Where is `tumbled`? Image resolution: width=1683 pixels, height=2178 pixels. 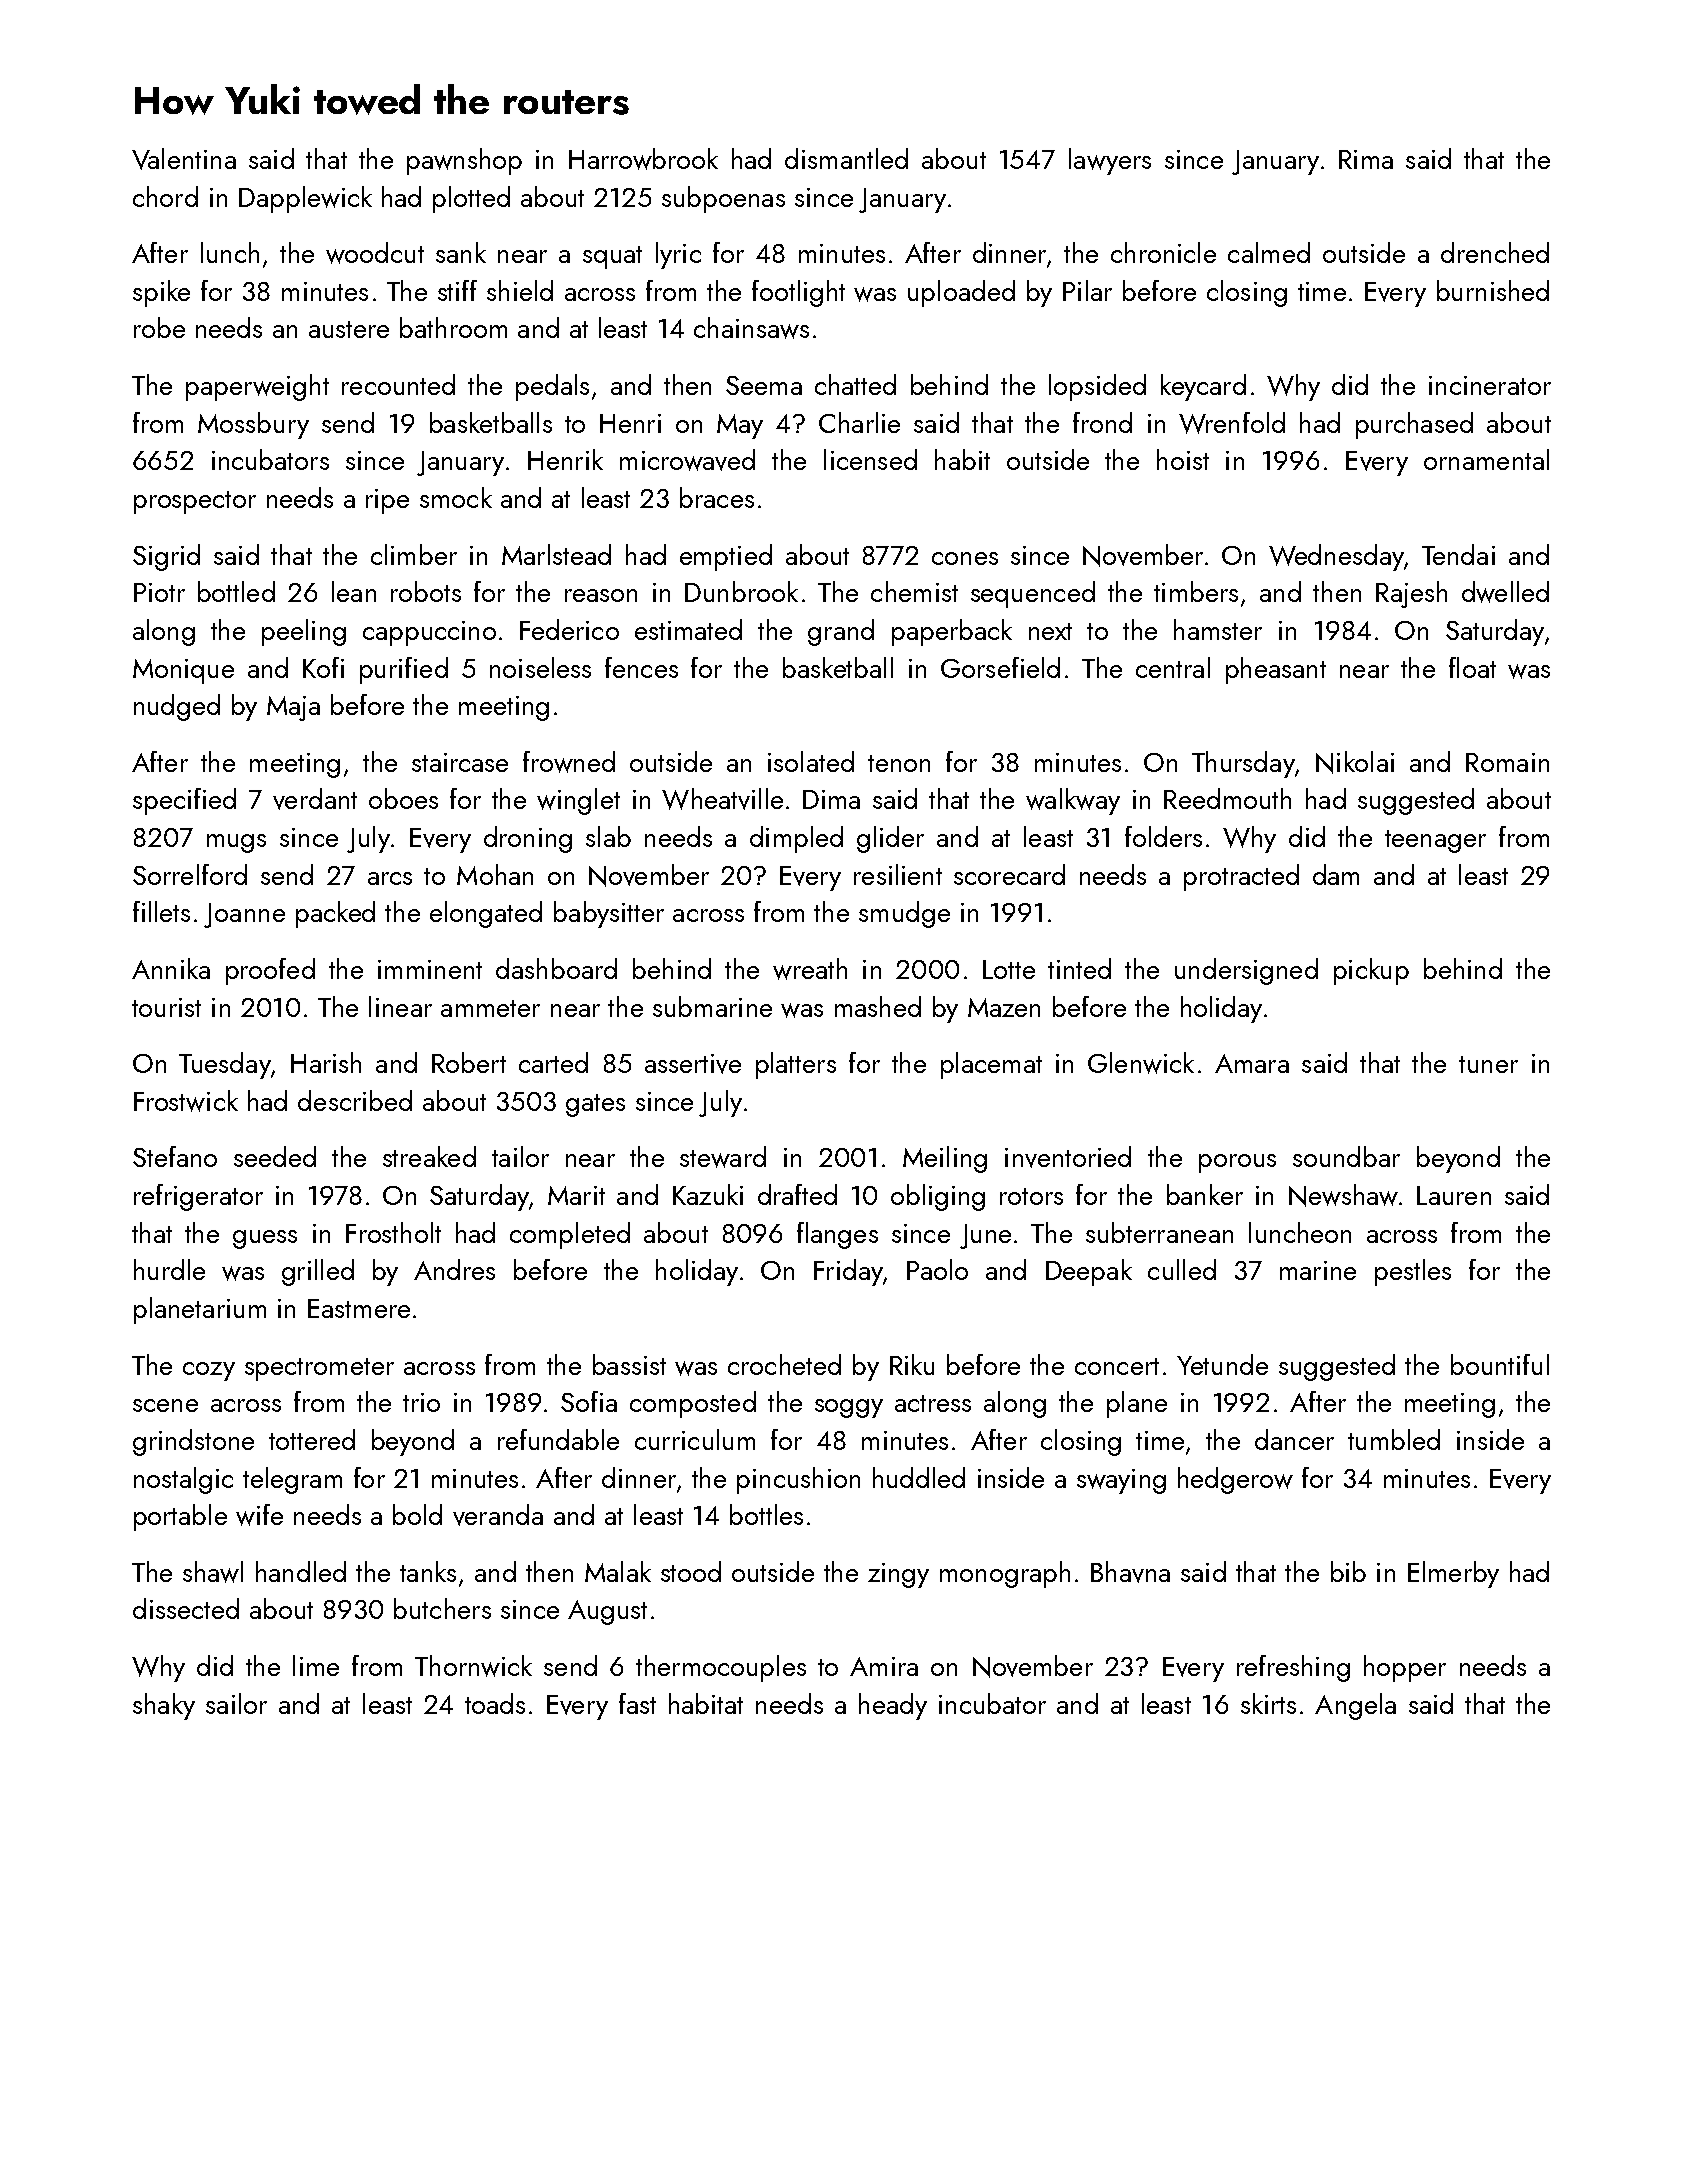 tumbled is located at coordinates (1394, 1439).
